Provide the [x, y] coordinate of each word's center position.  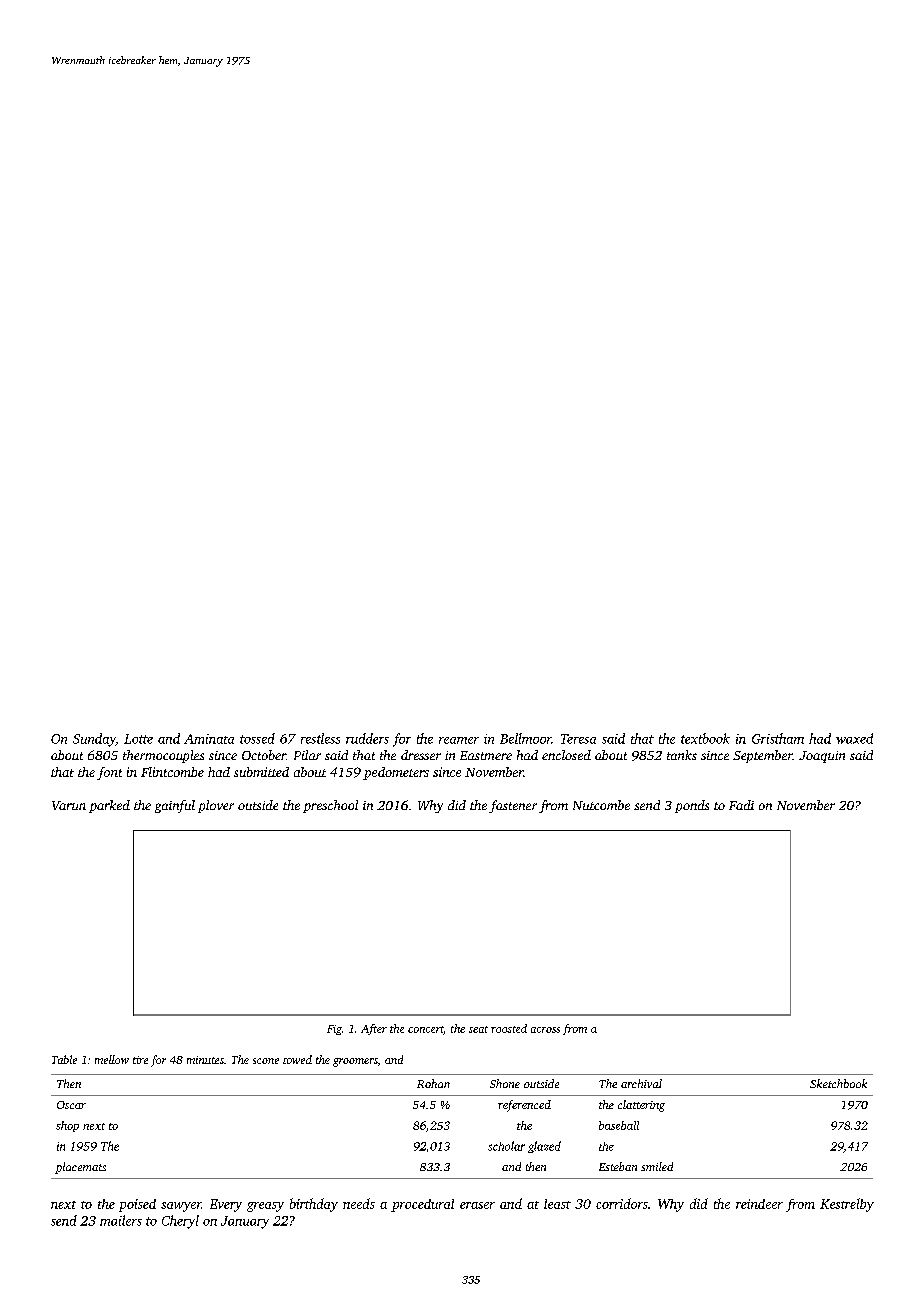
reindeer [759, 1204]
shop [67, 1126]
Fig [334, 1030]
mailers [121, 1220]
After [374, 1029]
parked [109, 806]
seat [478, 1029]
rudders [367, 738]
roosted [509, 1028]
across [545, 1030]
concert [426, 1030]
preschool [330, 806]
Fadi [741, 805]
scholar [506, 1146]
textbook [705, 738]
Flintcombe [172, 772]
